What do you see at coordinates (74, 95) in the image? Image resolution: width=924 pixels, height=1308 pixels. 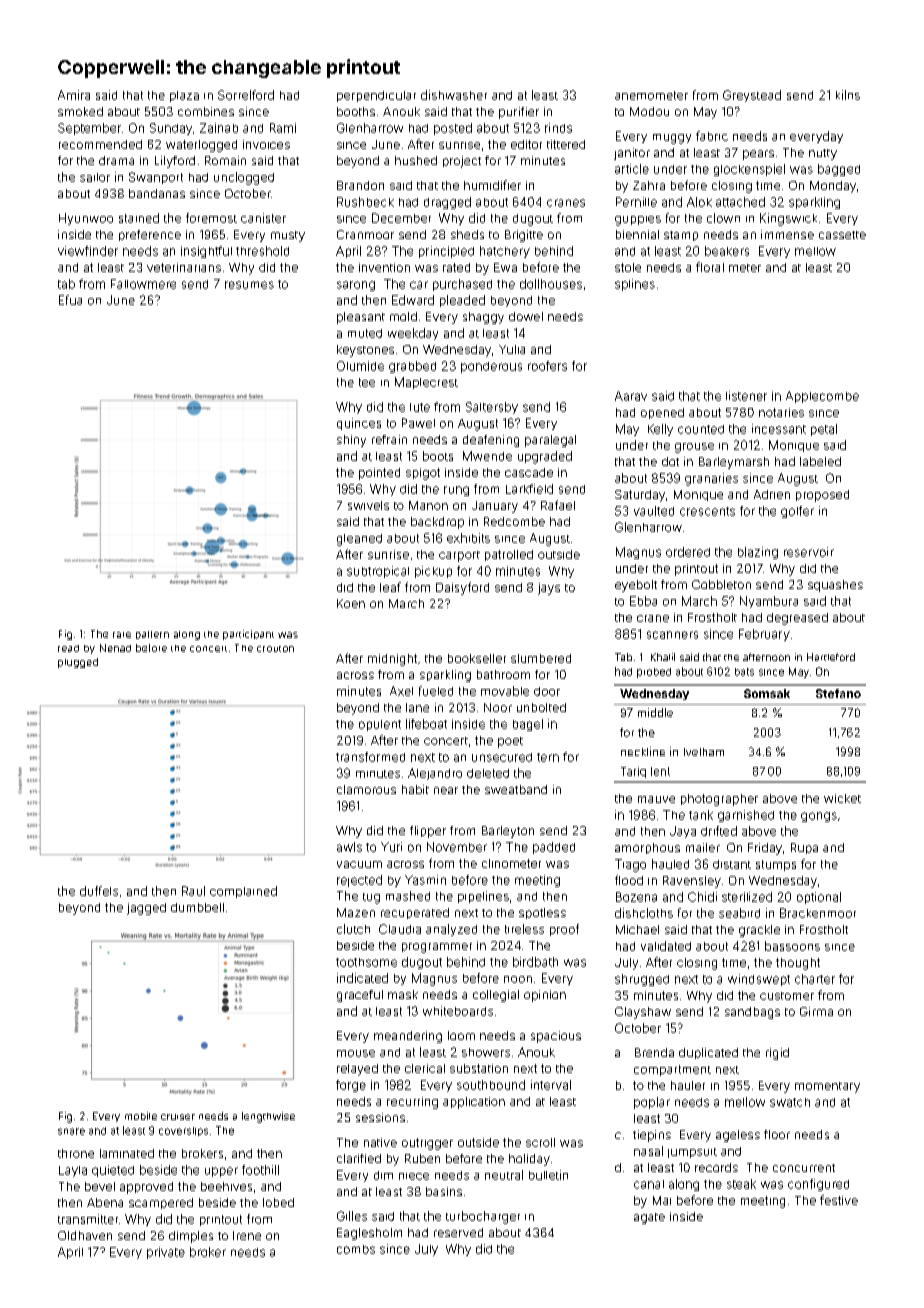 I see `Amira` at bounding box center [74, 95].
